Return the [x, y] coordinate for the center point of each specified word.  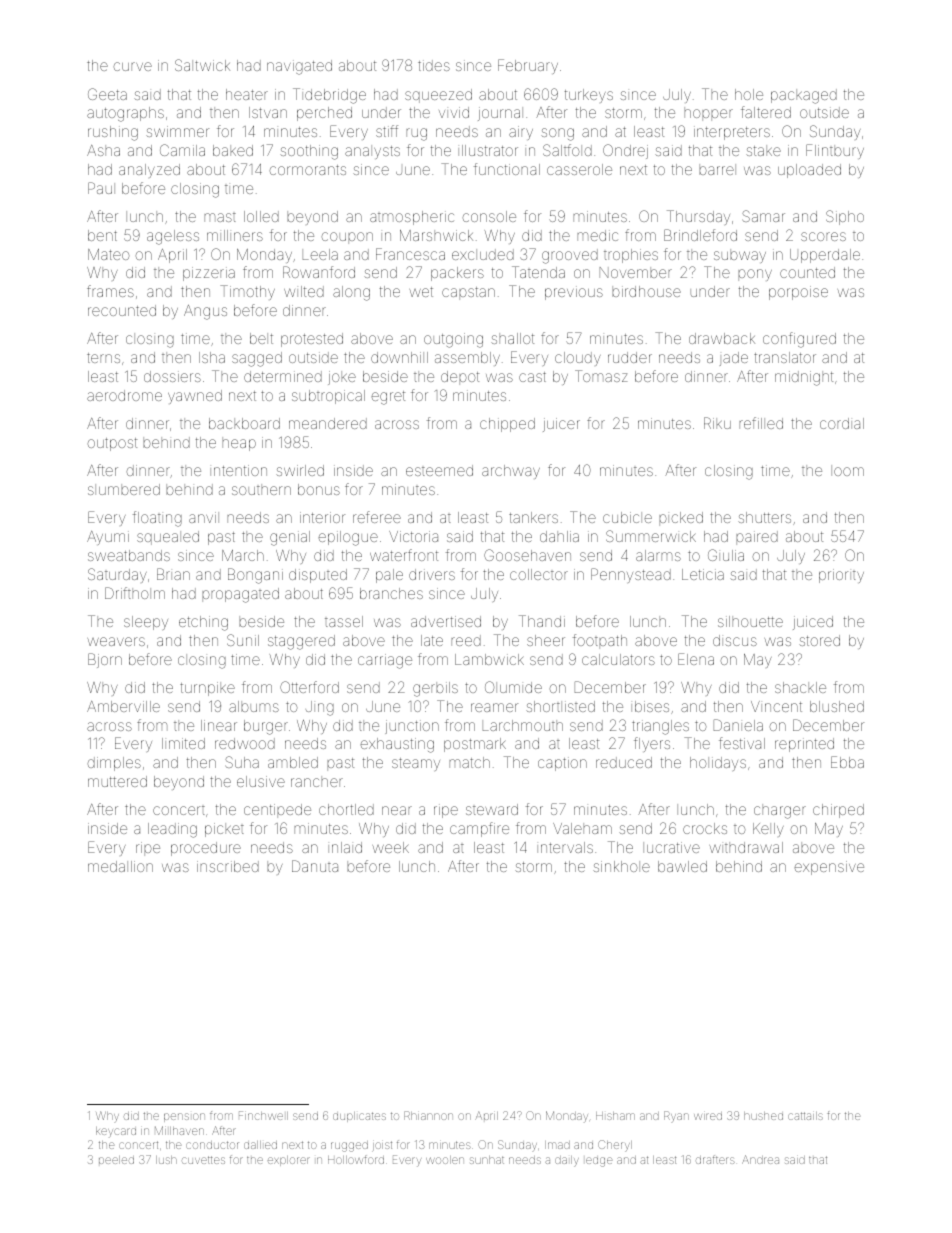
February [528, 66]
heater [247, 94]
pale [389, 576]
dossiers [172, 376]
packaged [804, 96]
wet [421, 292]
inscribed [228, 866]
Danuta [315, 866]
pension [184, 1117]
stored [819, 640]
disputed [318, 576]
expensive [829, 868]
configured [799, 340]
